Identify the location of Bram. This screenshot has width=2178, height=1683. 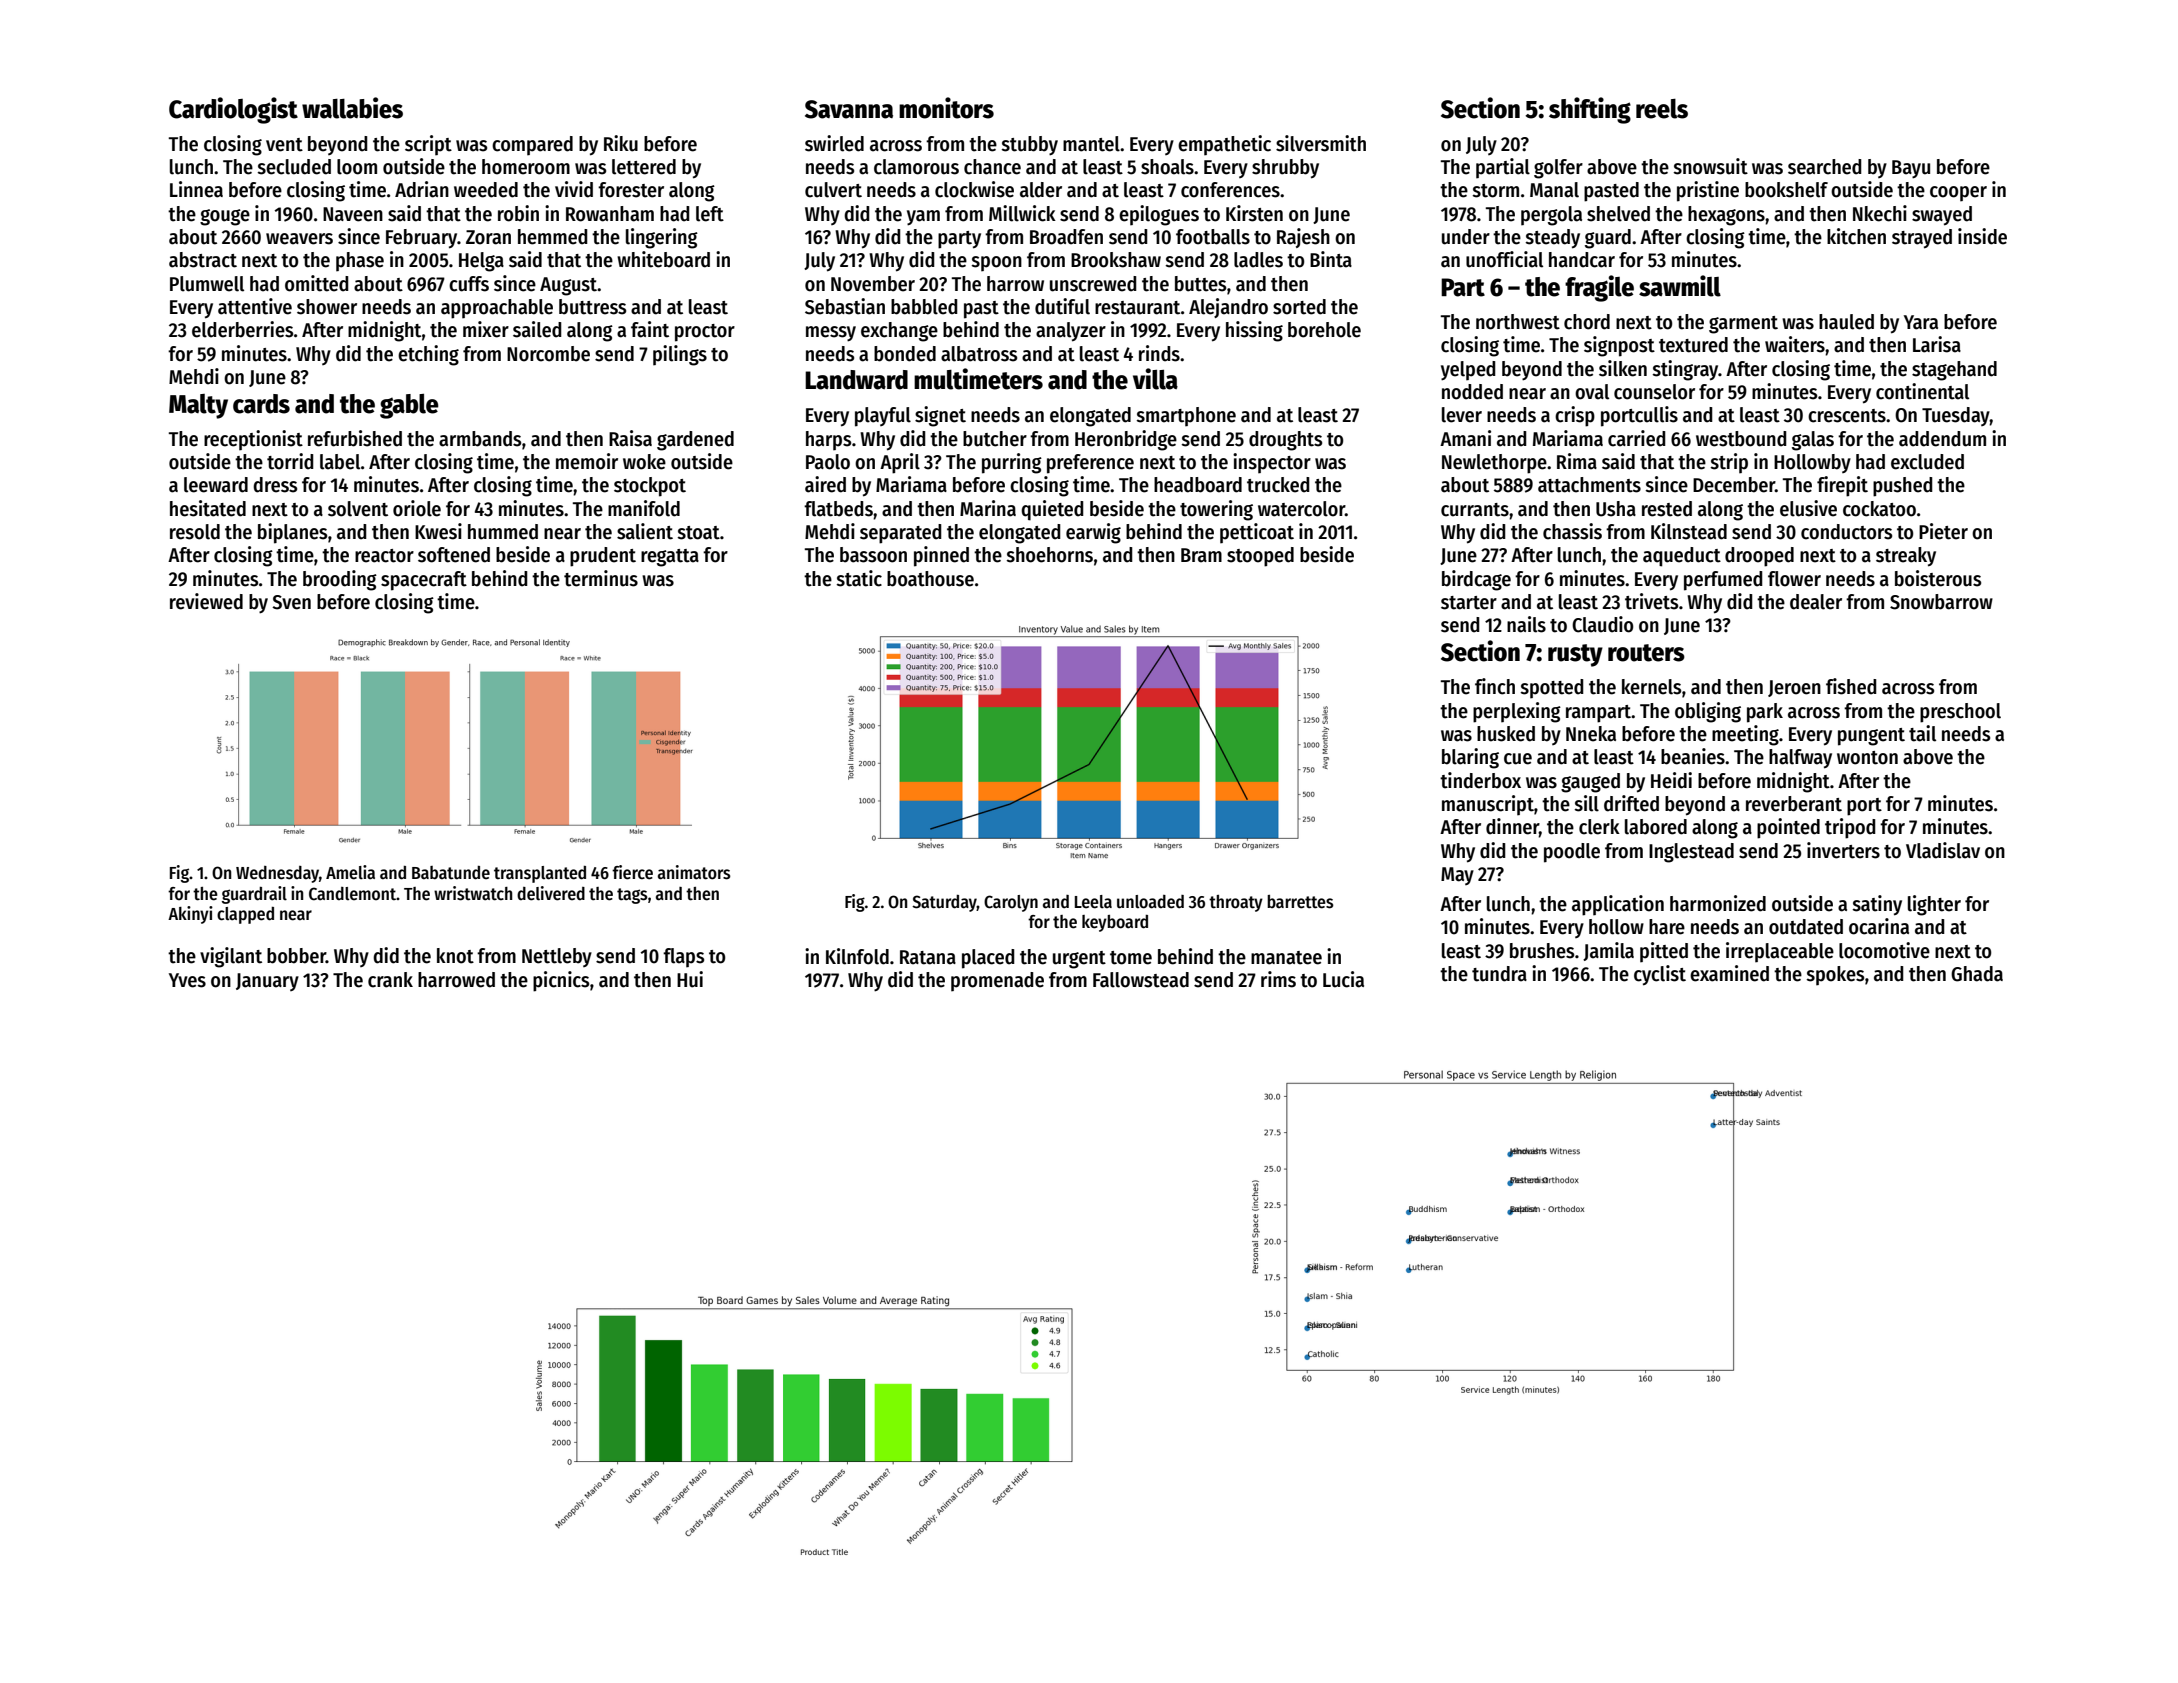
(1201, 555).
